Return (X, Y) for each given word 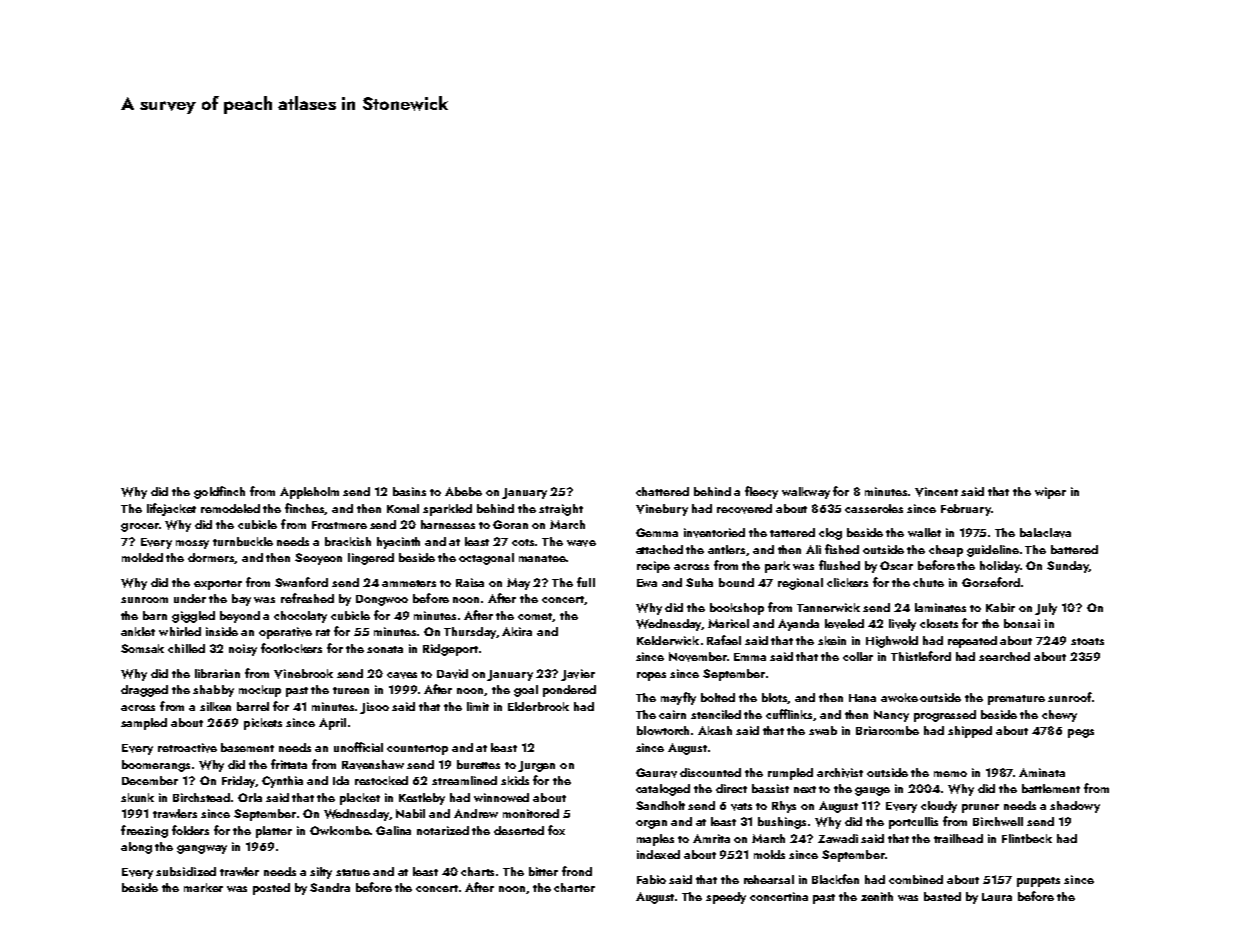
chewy (1059, 716)
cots (523, 542)
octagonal (486, 559)
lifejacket (171, 509)
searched (1004, 656)
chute (928, 582)
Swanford (301, 582)
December (150, 780)
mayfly (678, 698)
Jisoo (374, 708)
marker (203, 887)
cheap (946, 551)
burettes (478, 764)
